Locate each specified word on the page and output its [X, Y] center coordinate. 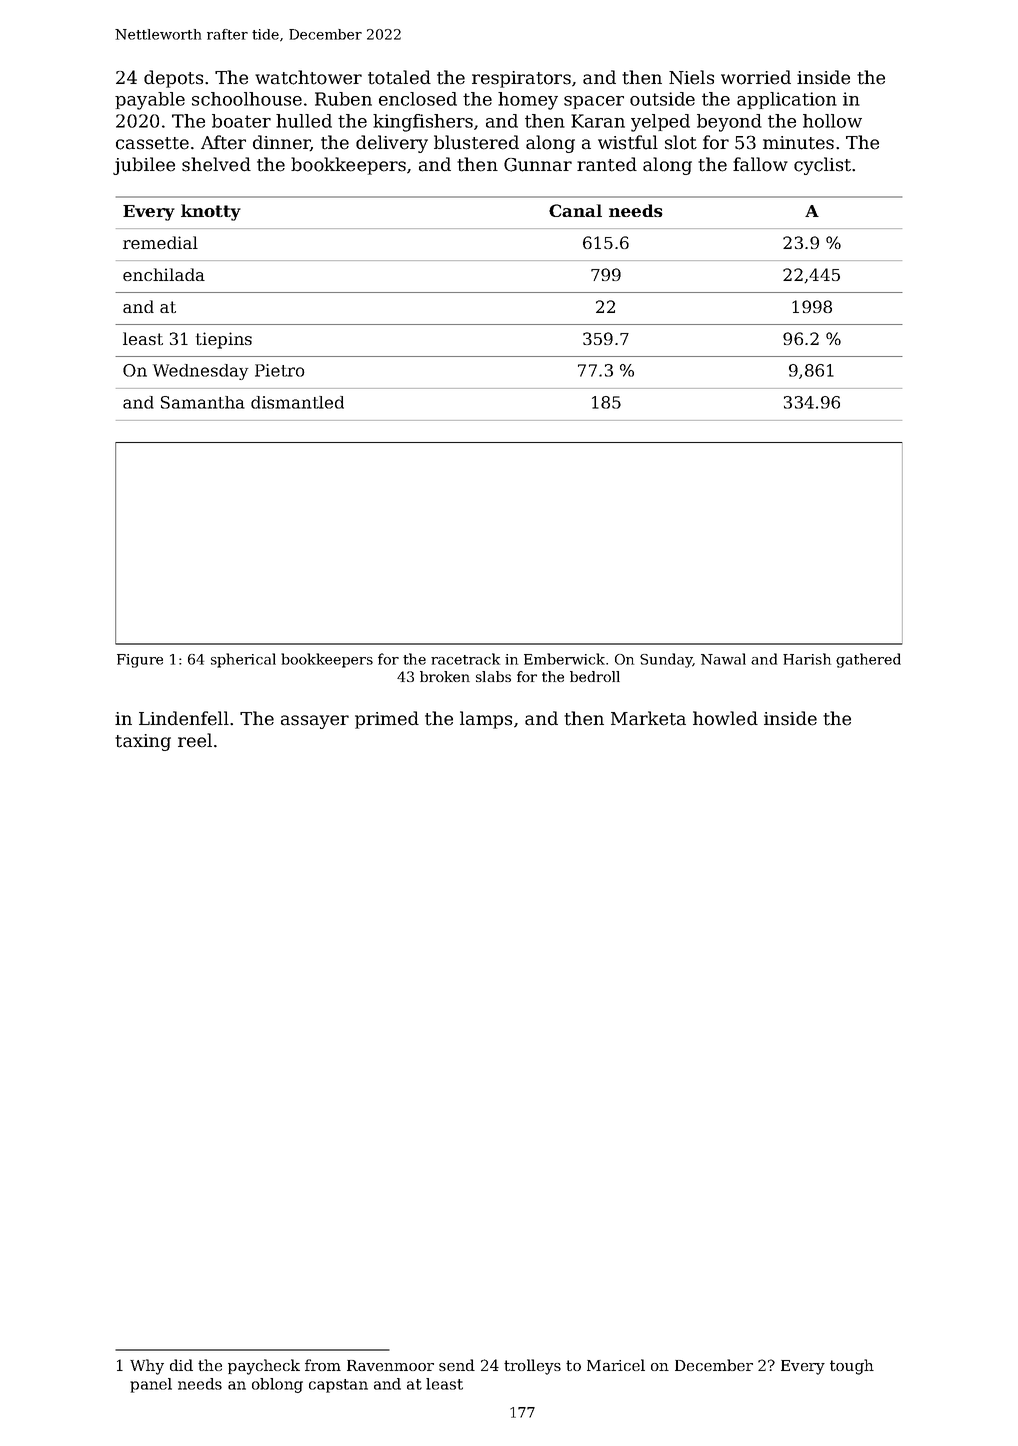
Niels [691, 77]
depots [173, 79]
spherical [243, 660]
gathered [868, 660]
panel [151, 1385]
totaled [399, 77]
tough [852, 1367]
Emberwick [564, 659]
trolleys [532, 1367]
